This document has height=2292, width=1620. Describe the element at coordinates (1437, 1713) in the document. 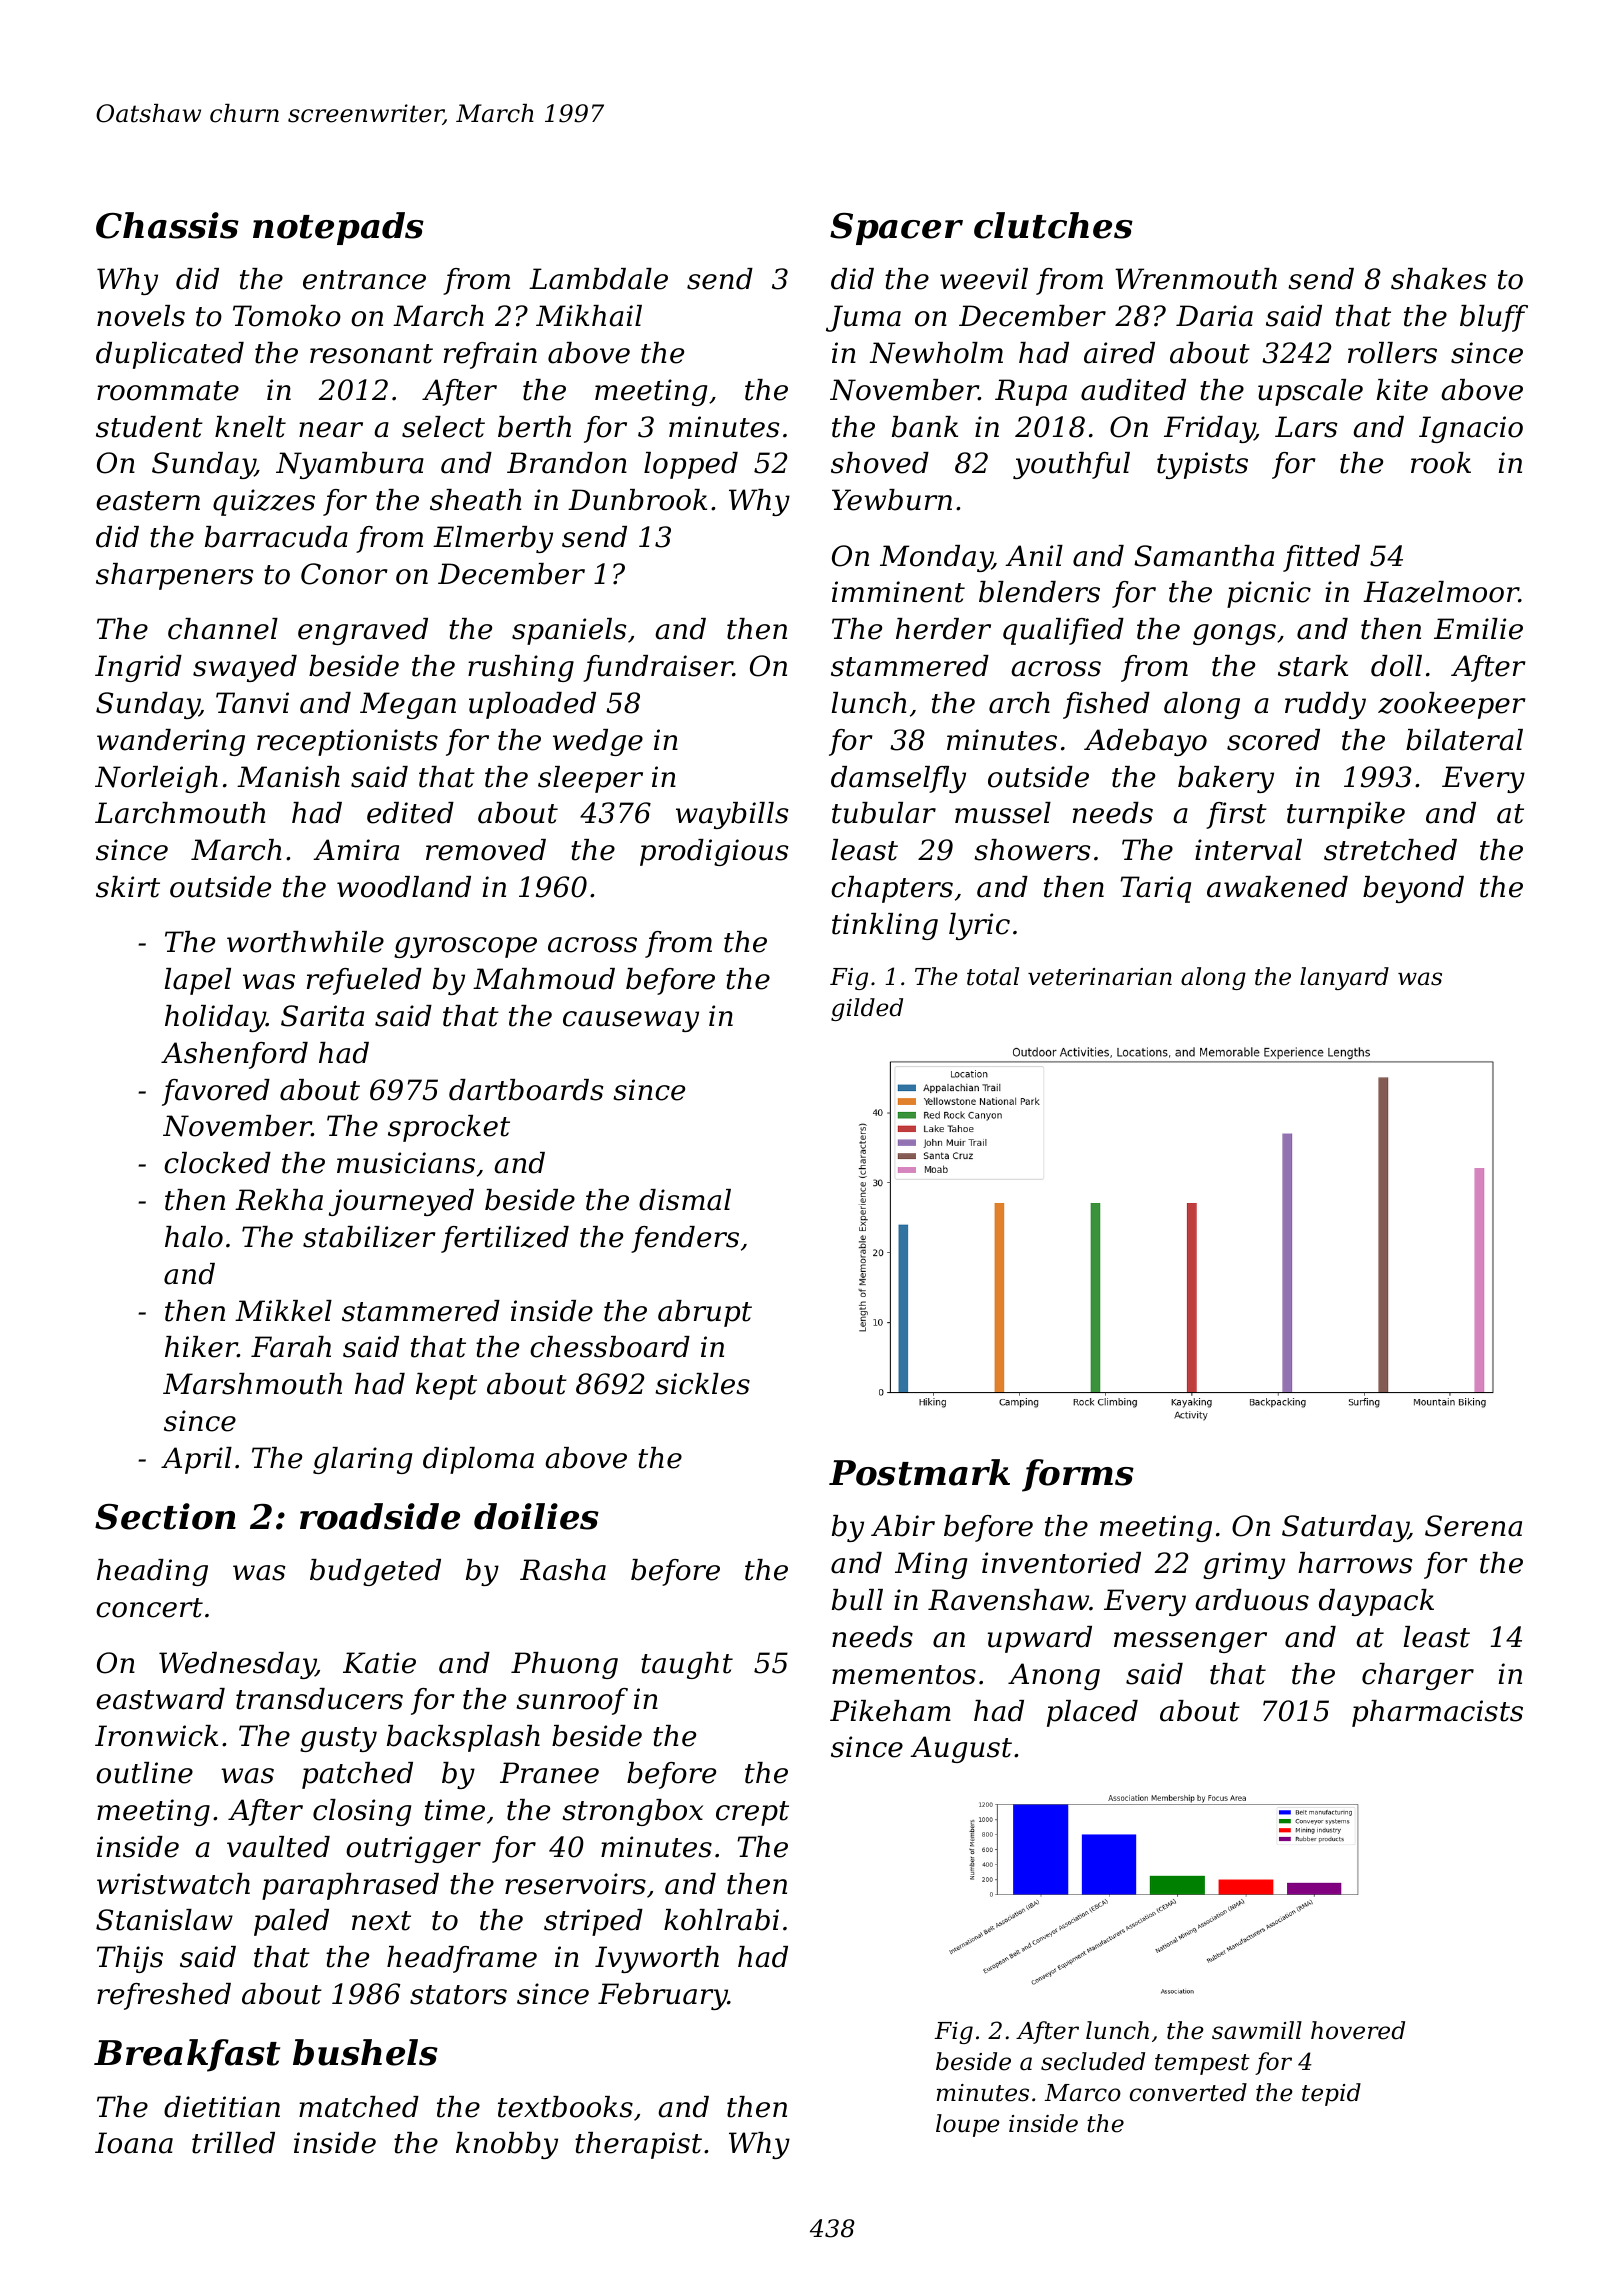

I see `pharmacists` at that location.
